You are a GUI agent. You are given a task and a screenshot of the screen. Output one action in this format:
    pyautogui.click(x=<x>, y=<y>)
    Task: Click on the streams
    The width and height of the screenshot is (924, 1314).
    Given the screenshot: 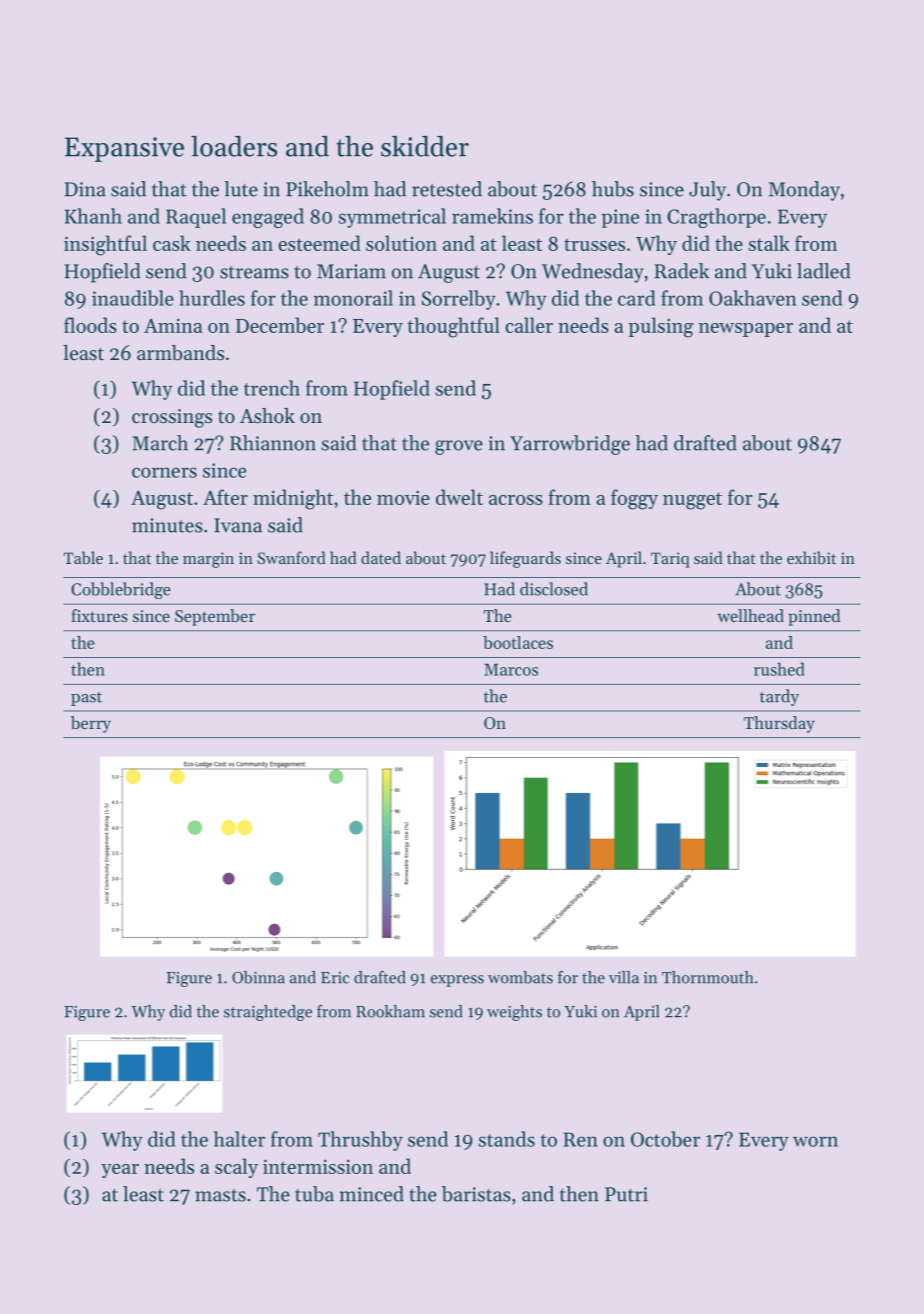 What is the action you would take?
    pyautogui.click(x=254, y=272)
